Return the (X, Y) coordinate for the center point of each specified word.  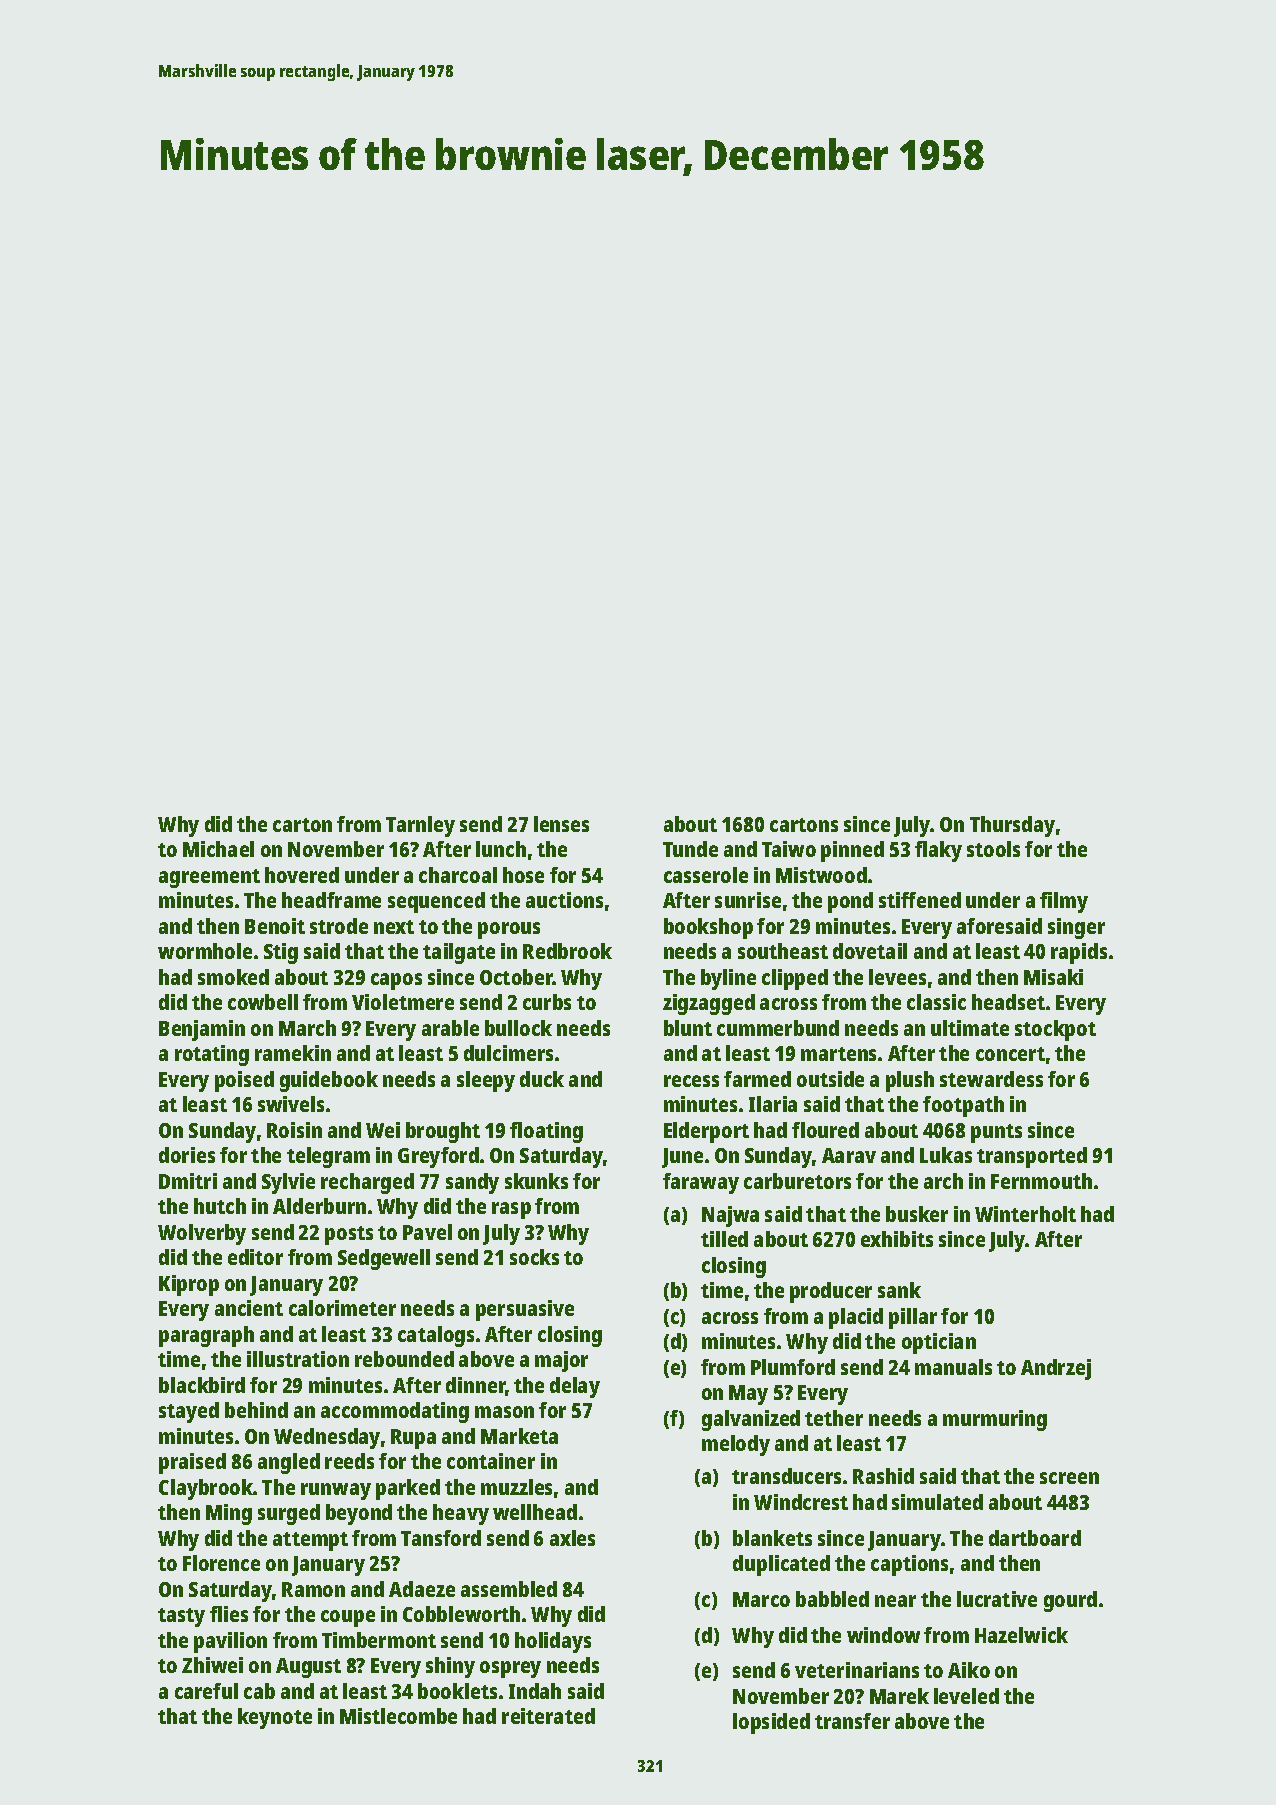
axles (572, 1538)
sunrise (748, 900)
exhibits (897, 1239)
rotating (212, 1055)
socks (534, 1257)
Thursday (1012, 826)
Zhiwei (212, 1665)
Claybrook (206, 1489)
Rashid (883, 1476)
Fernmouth (1041, 1181)
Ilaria (773, 1104)
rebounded (404, 1359)
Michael (218, 849)
